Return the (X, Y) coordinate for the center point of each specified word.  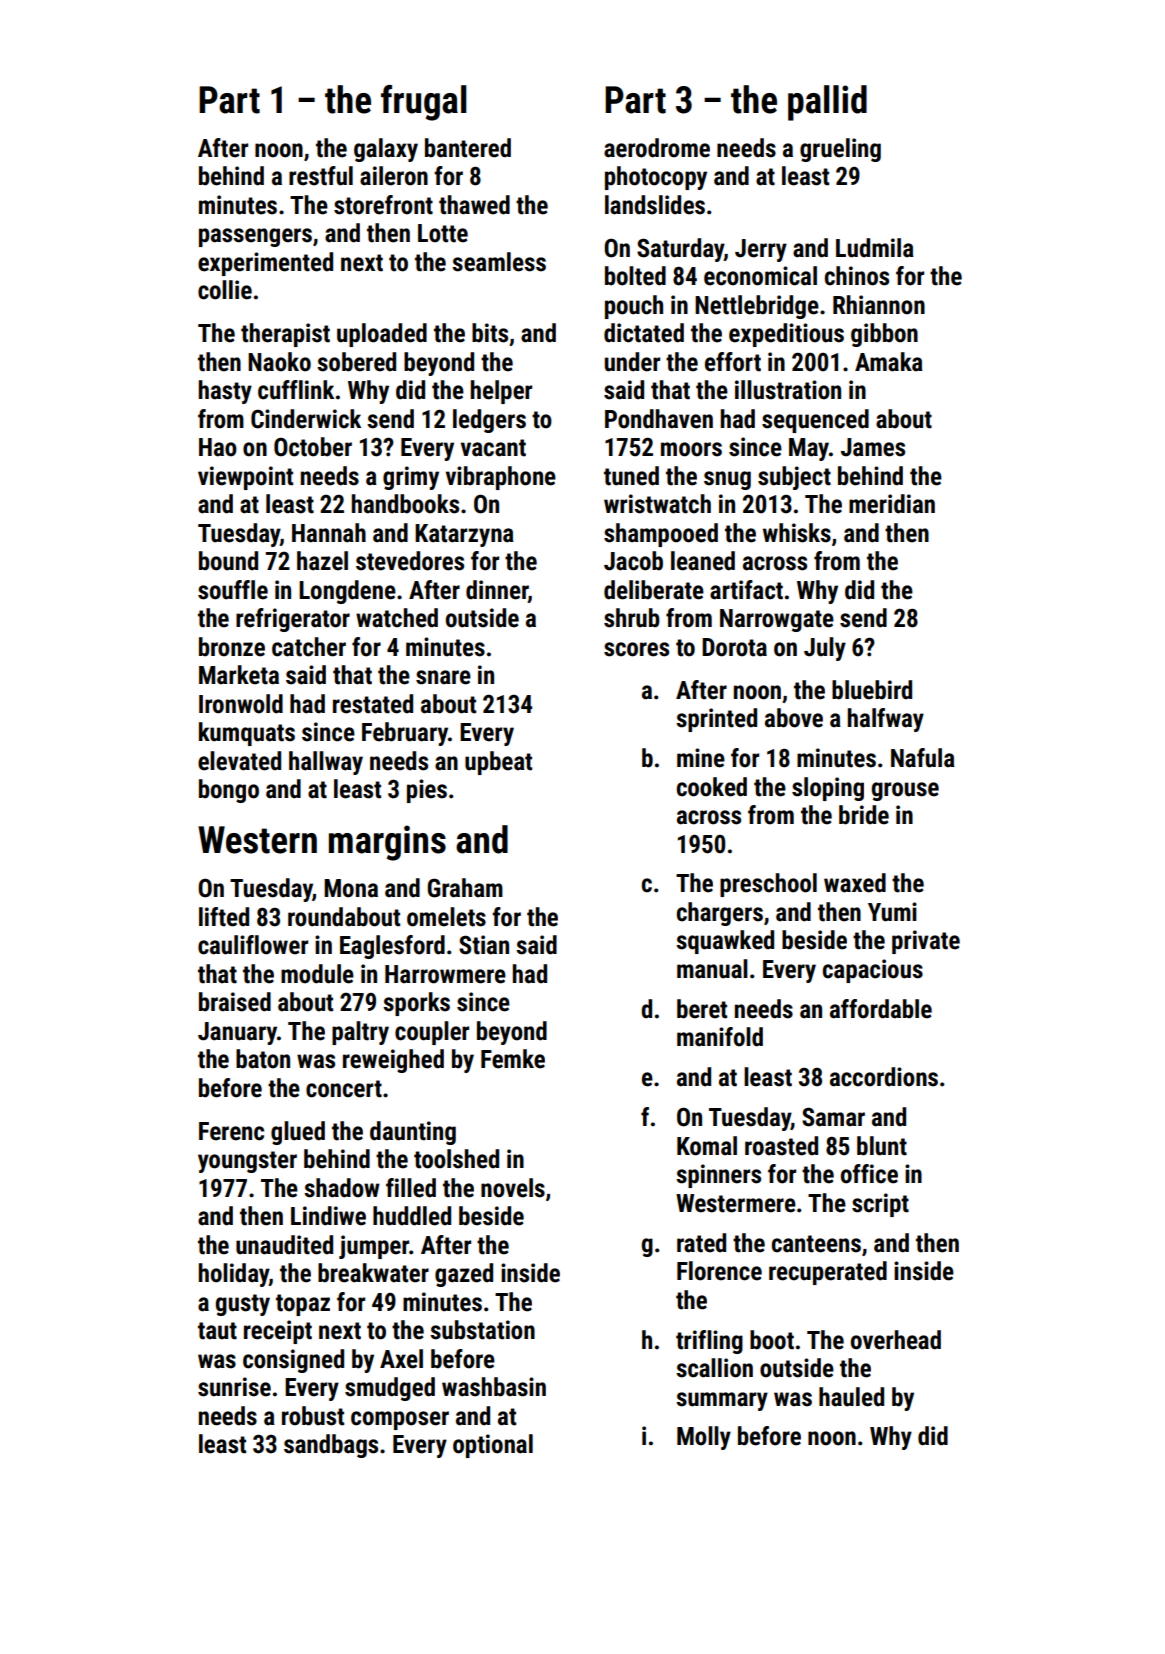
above (794, 718)
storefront (383, 205)
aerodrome (657, 148)
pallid (827, 103)
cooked (712, 787)
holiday (234, 1275)
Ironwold (241, 704)
